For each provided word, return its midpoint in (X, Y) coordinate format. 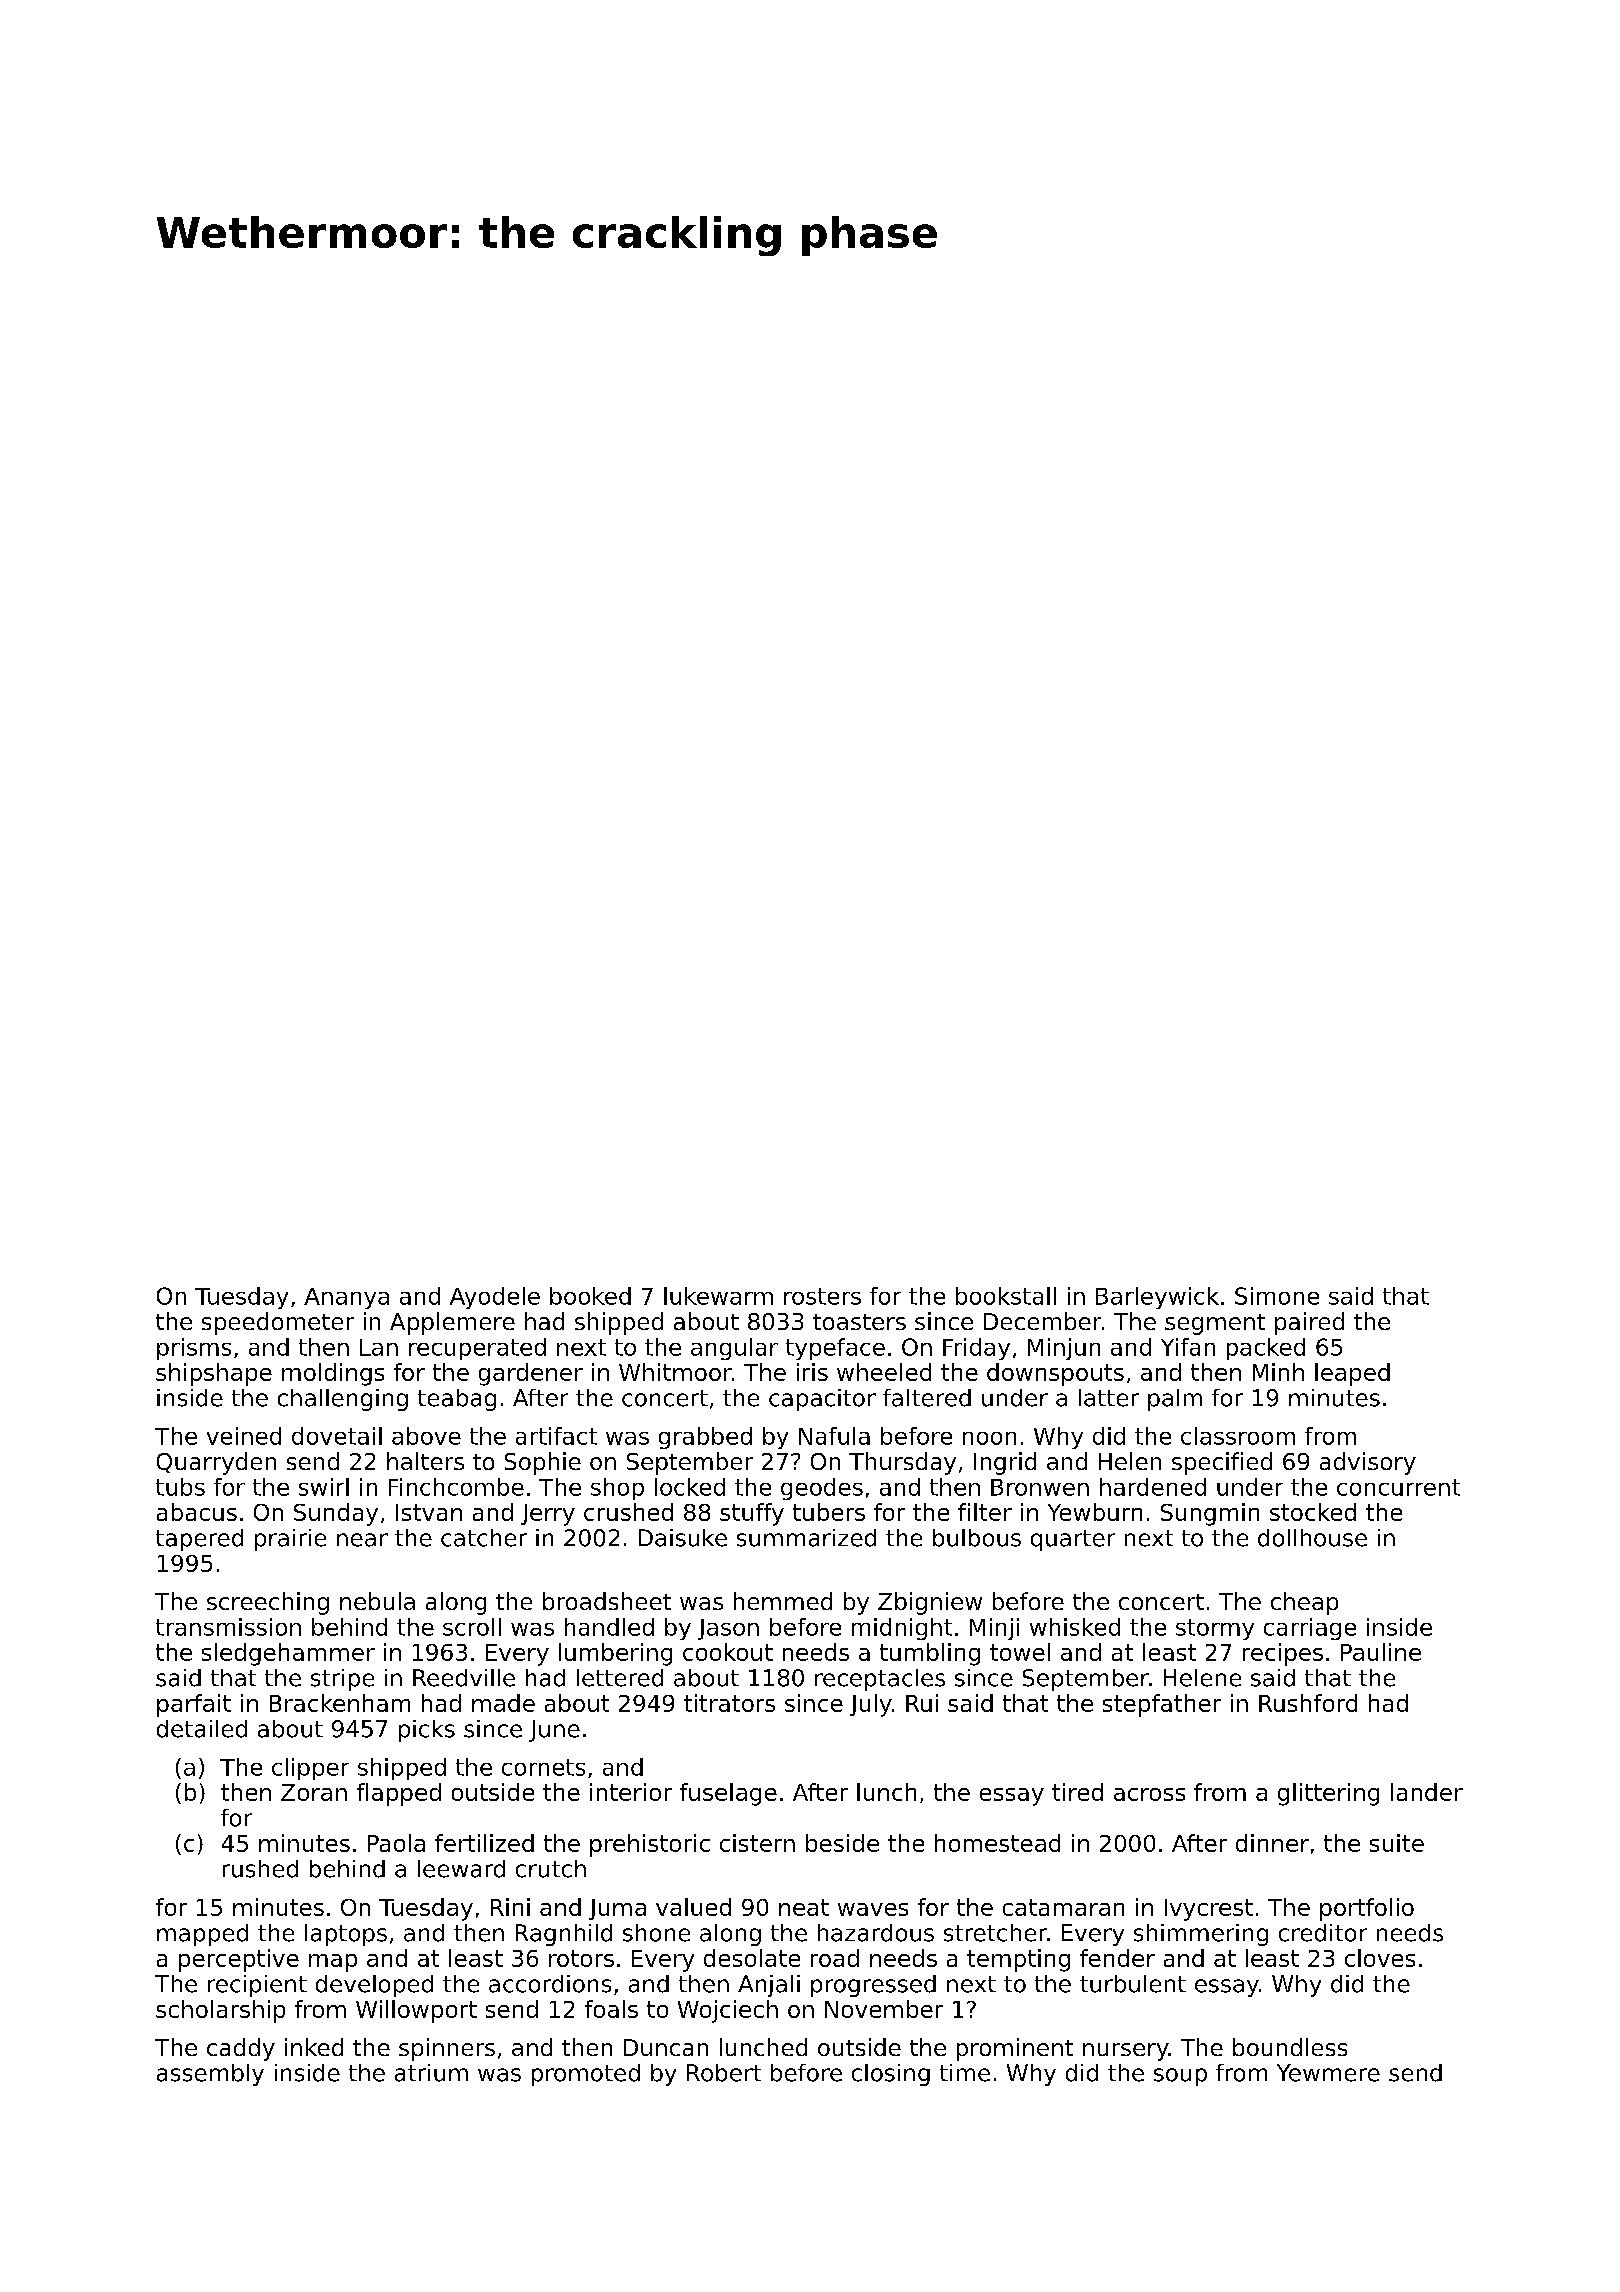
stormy (1215, 1629)
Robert (724, 2073)
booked (590, 1296)
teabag (457, 1400)
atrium (431, 2073)
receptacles (880, 1680)
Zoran (314, 1792)
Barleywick (1157, 1298)
